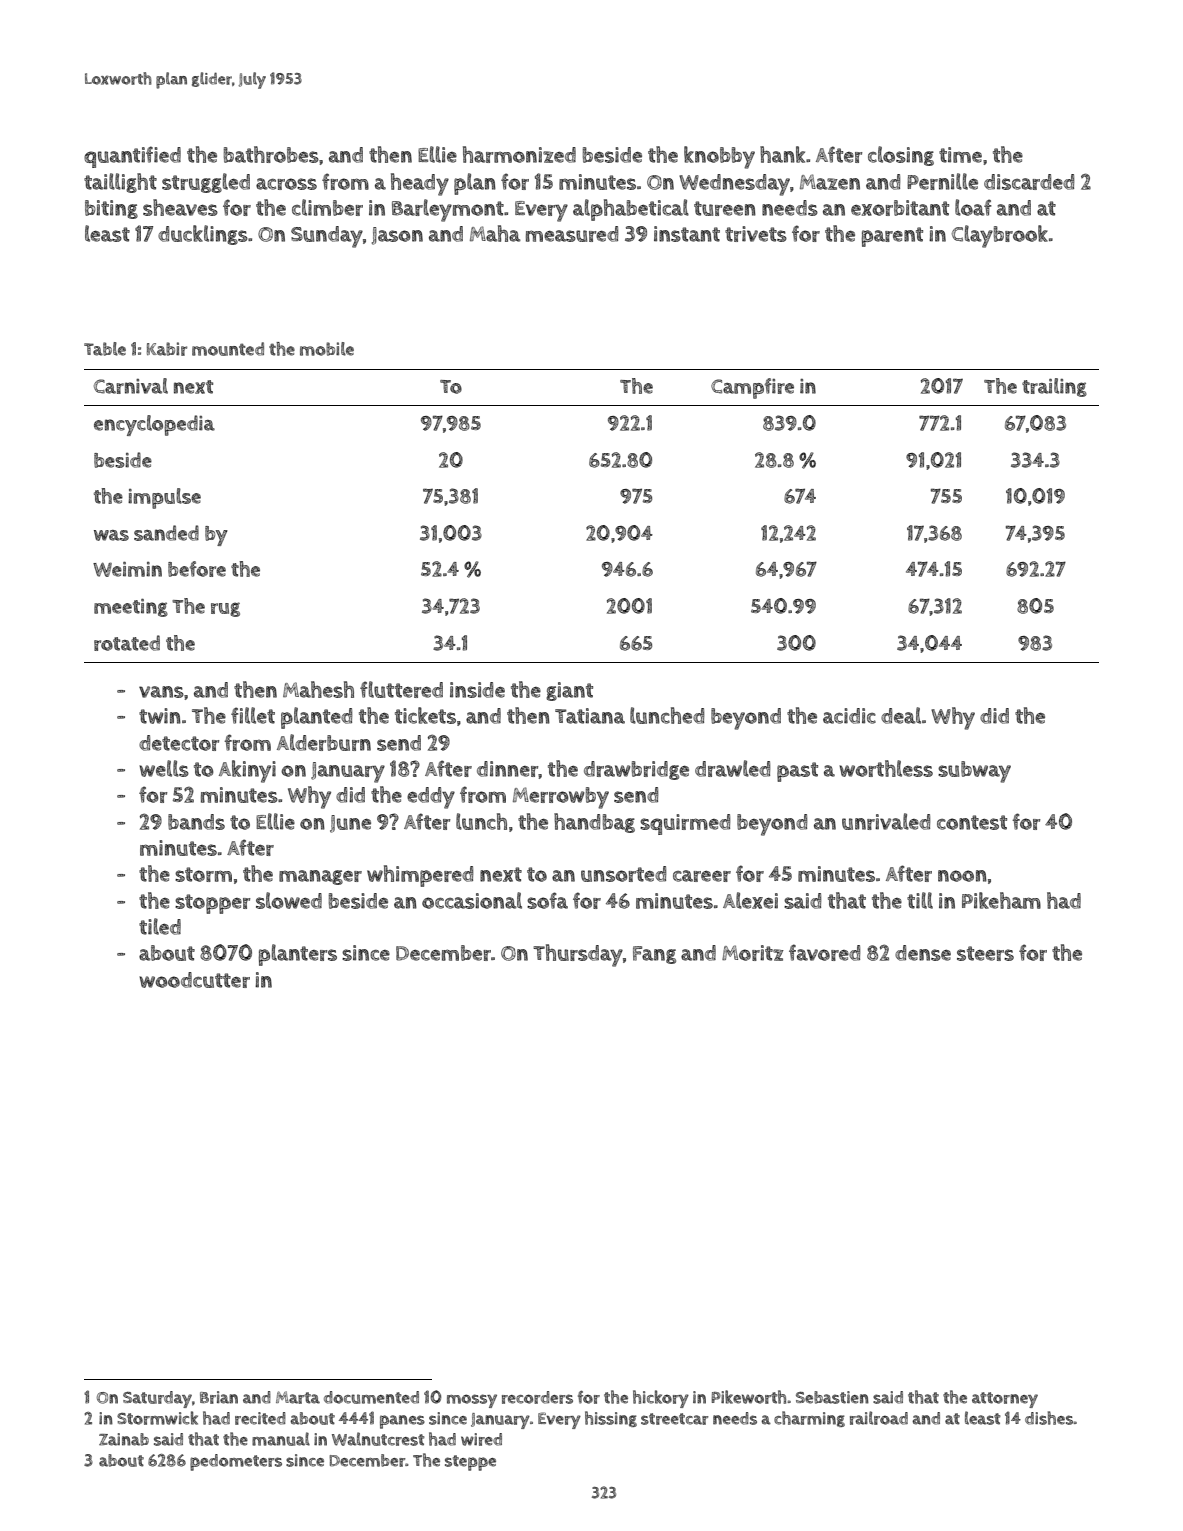 The image size is (1183, 1531). Describe the element at coordinates (194, 980) in the document. I see `woodcutter` at that location.
